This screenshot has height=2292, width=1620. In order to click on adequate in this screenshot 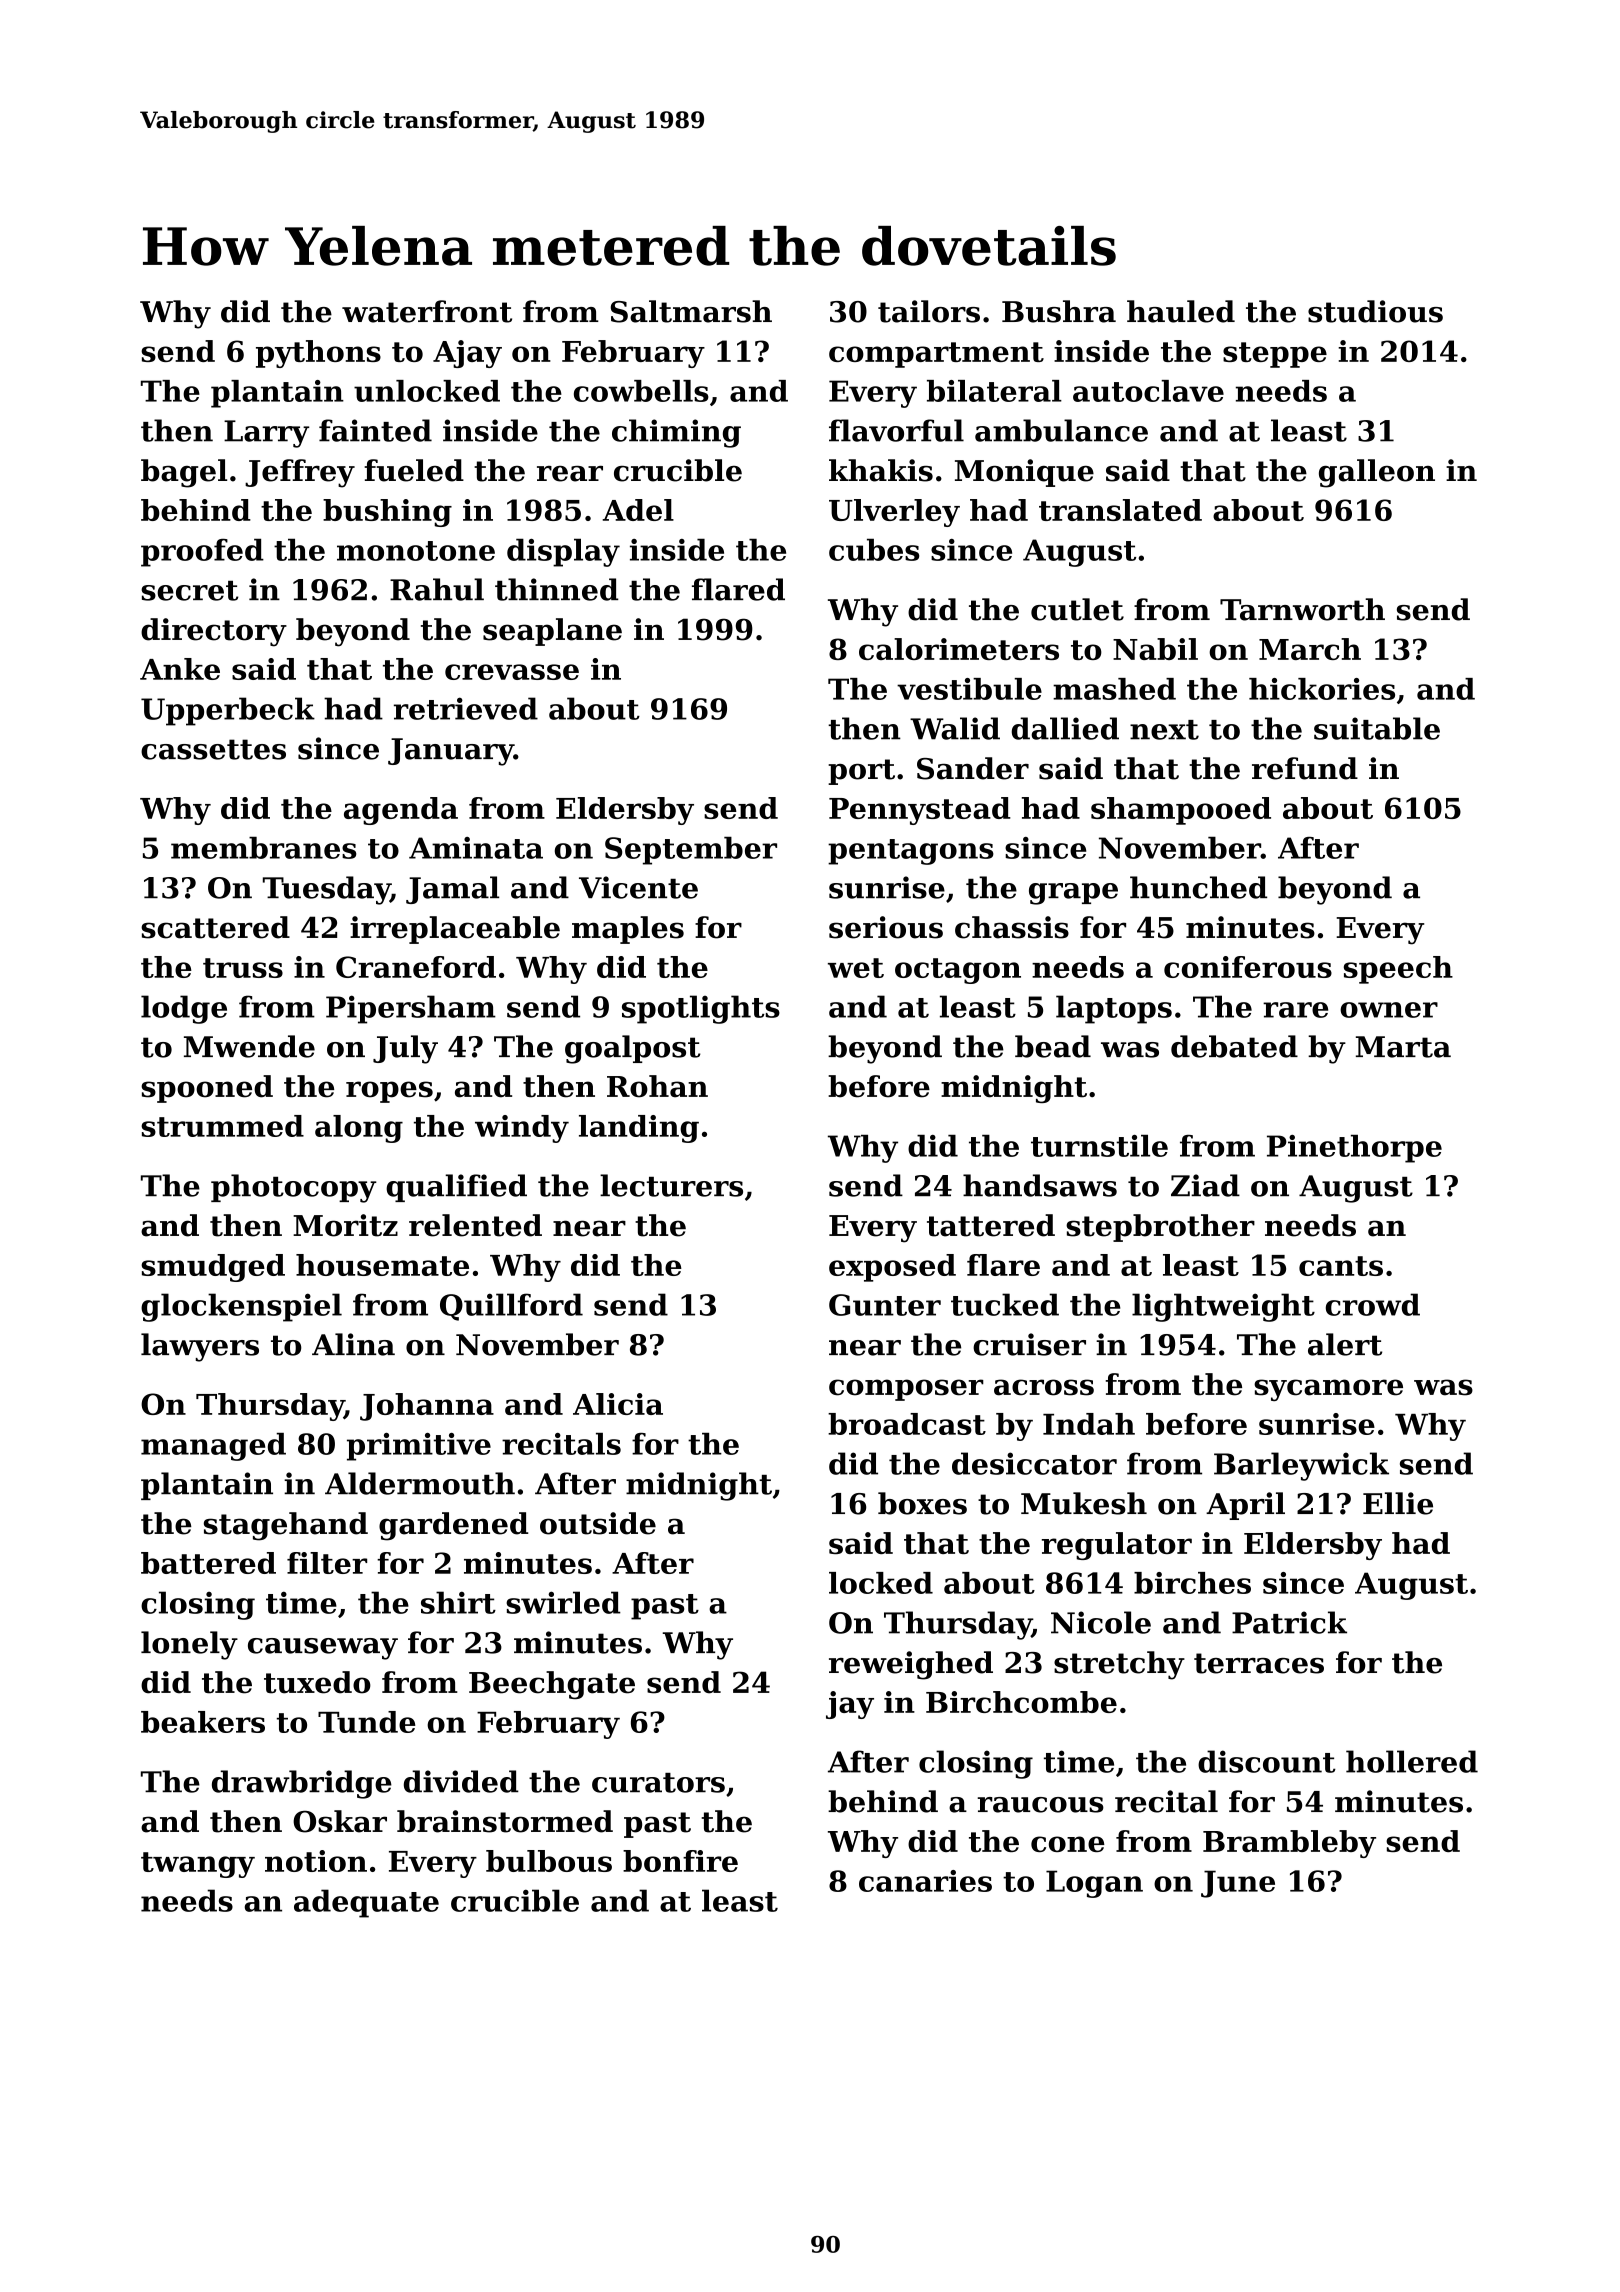, I will do `click(366, 1903)`.
